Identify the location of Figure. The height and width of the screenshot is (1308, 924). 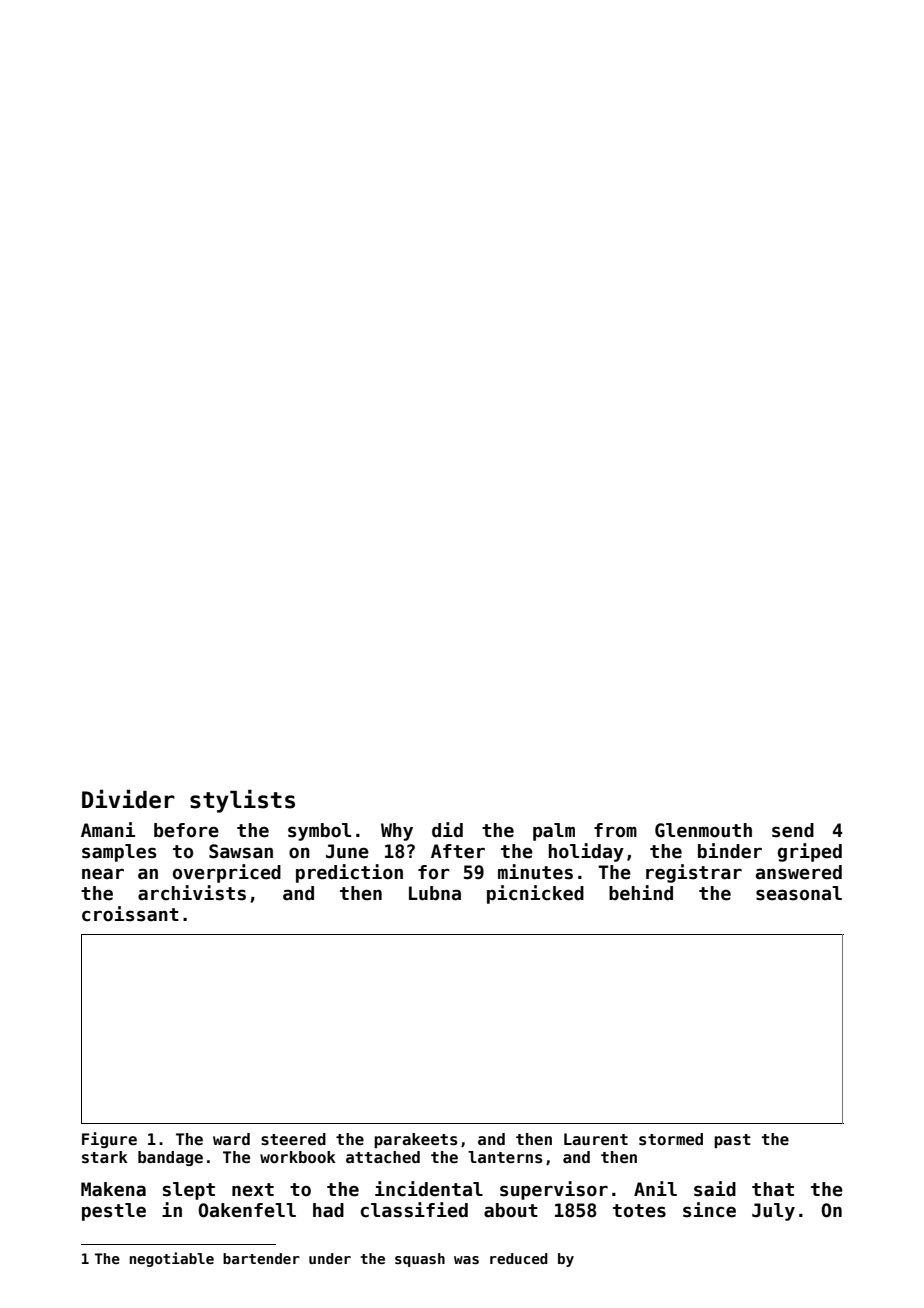
(109, 1140).
